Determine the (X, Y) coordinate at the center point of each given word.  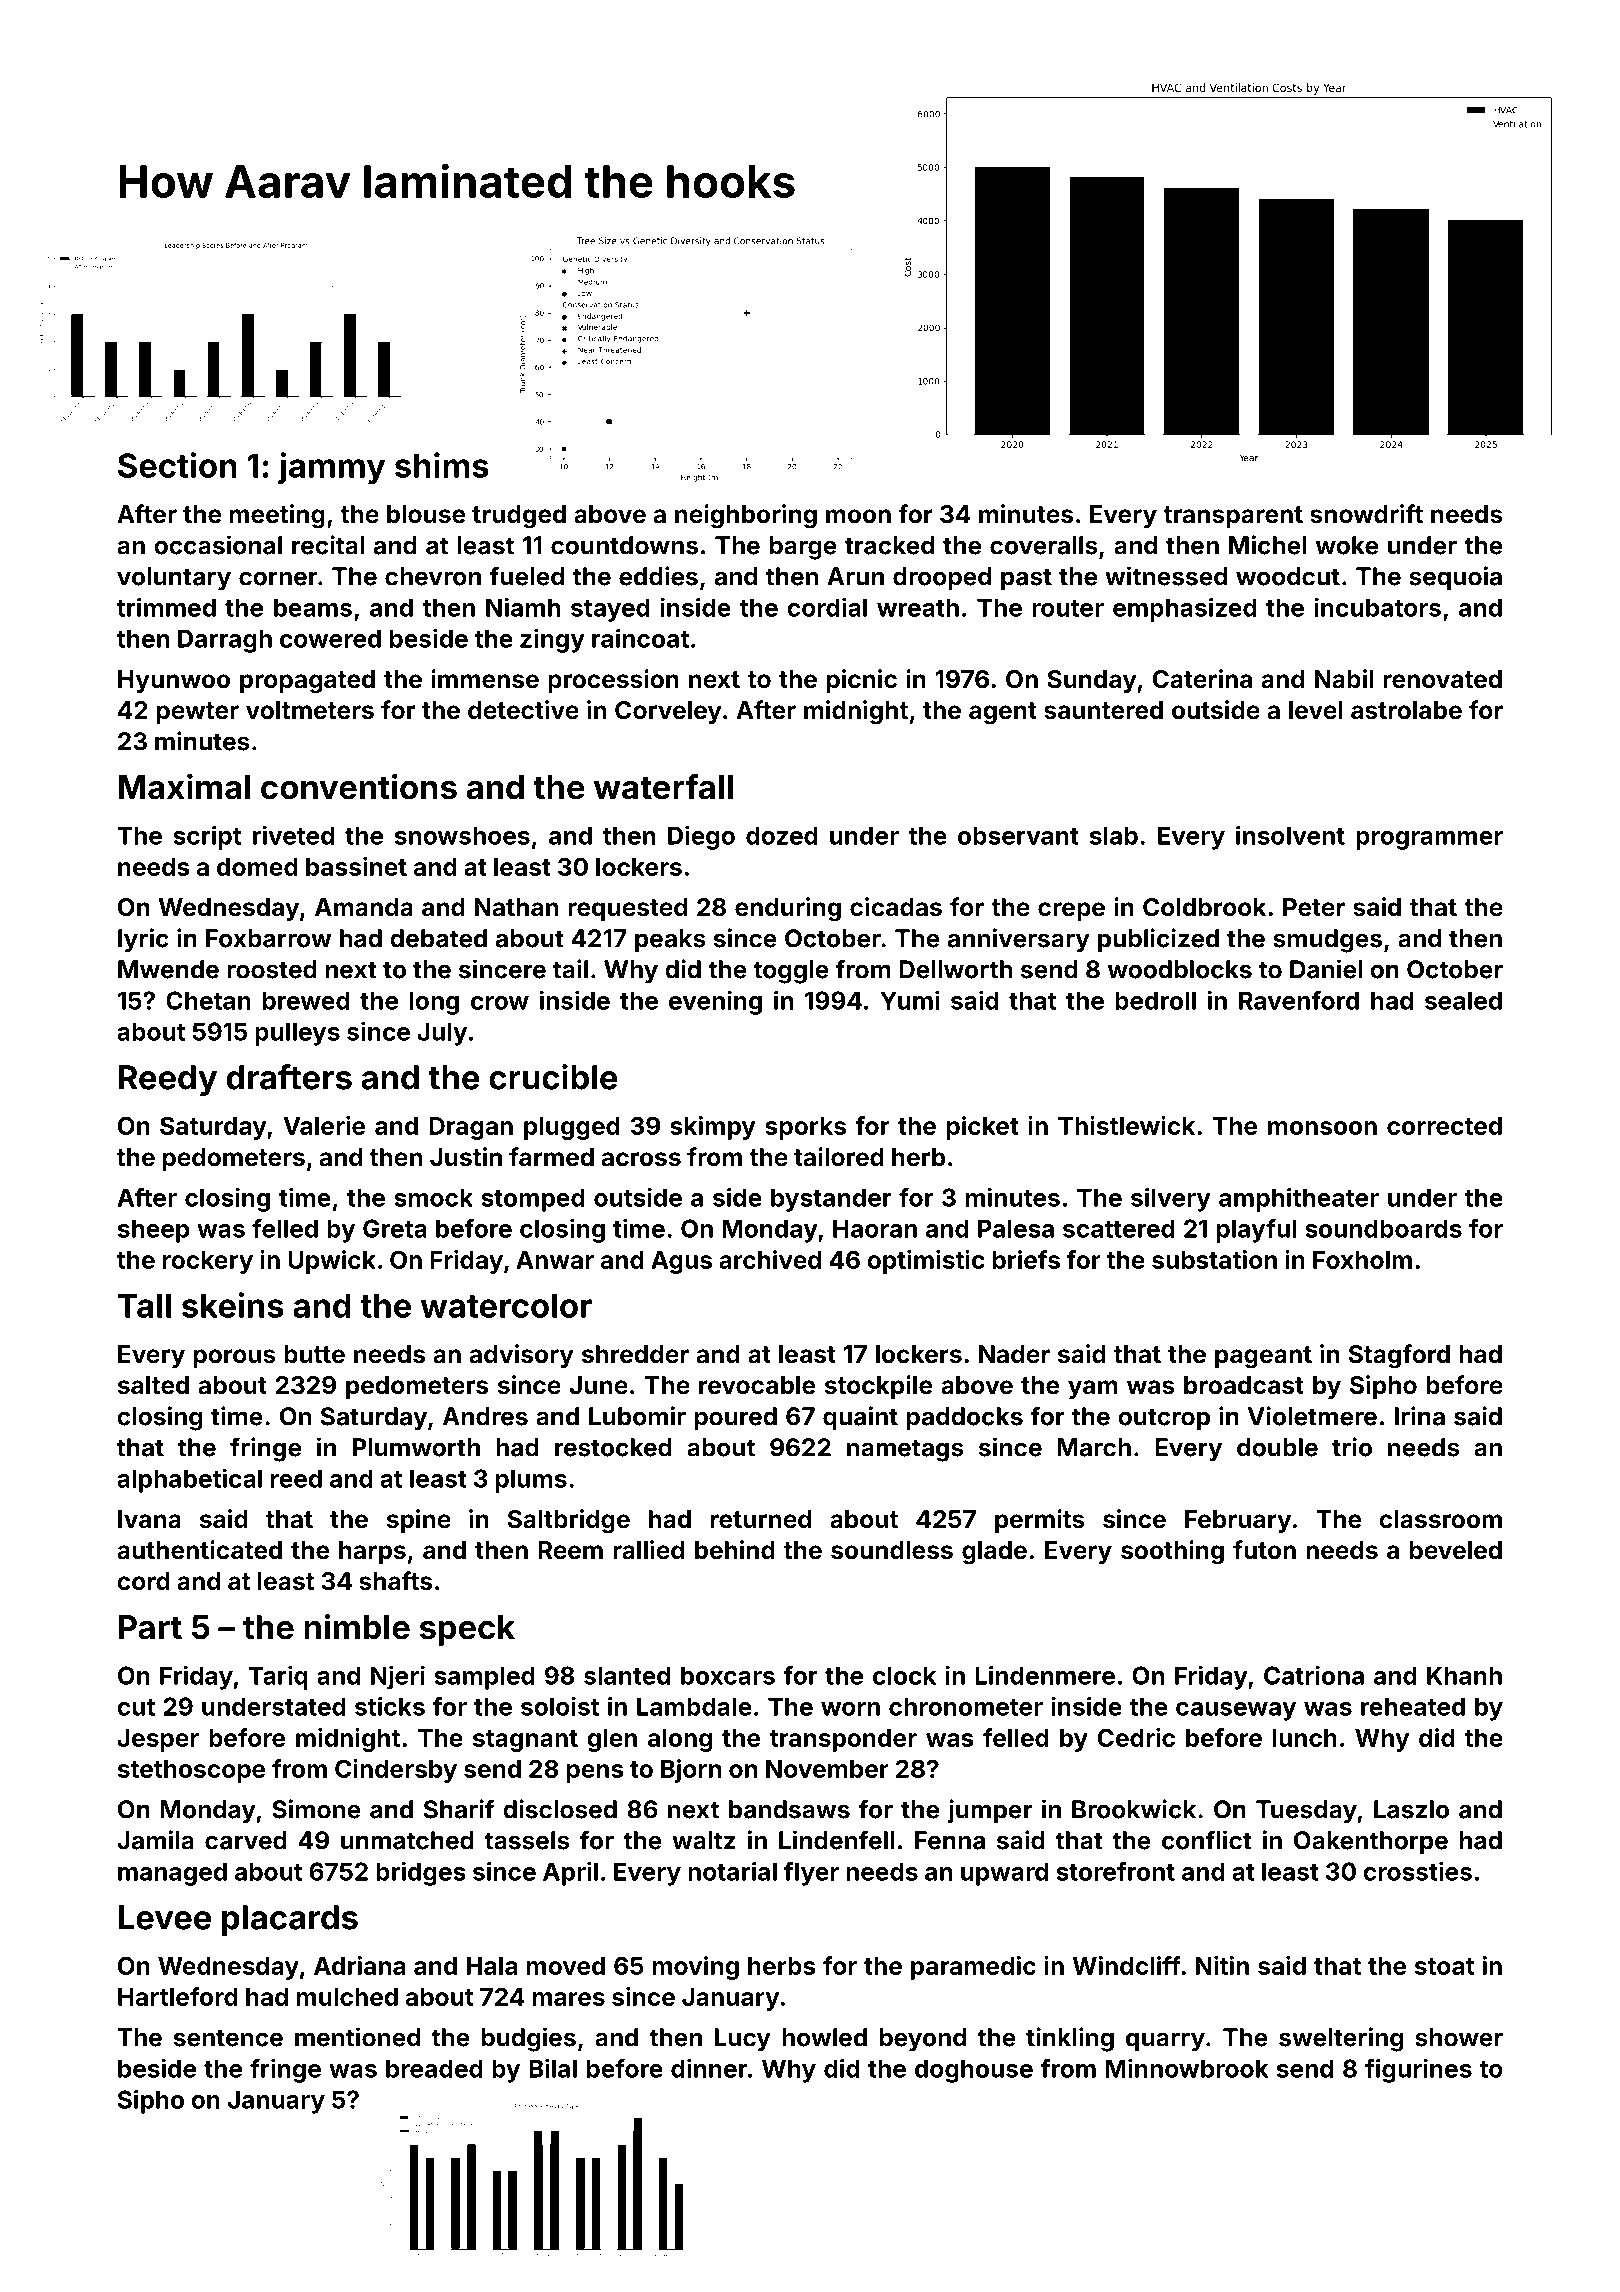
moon (858, 516)
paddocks (965, 1419)
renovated (1442, 679)
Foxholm (1362, 1260)
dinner (709, 2068)
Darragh (225, 641)
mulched (347, 1997)
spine (419, 1521)
